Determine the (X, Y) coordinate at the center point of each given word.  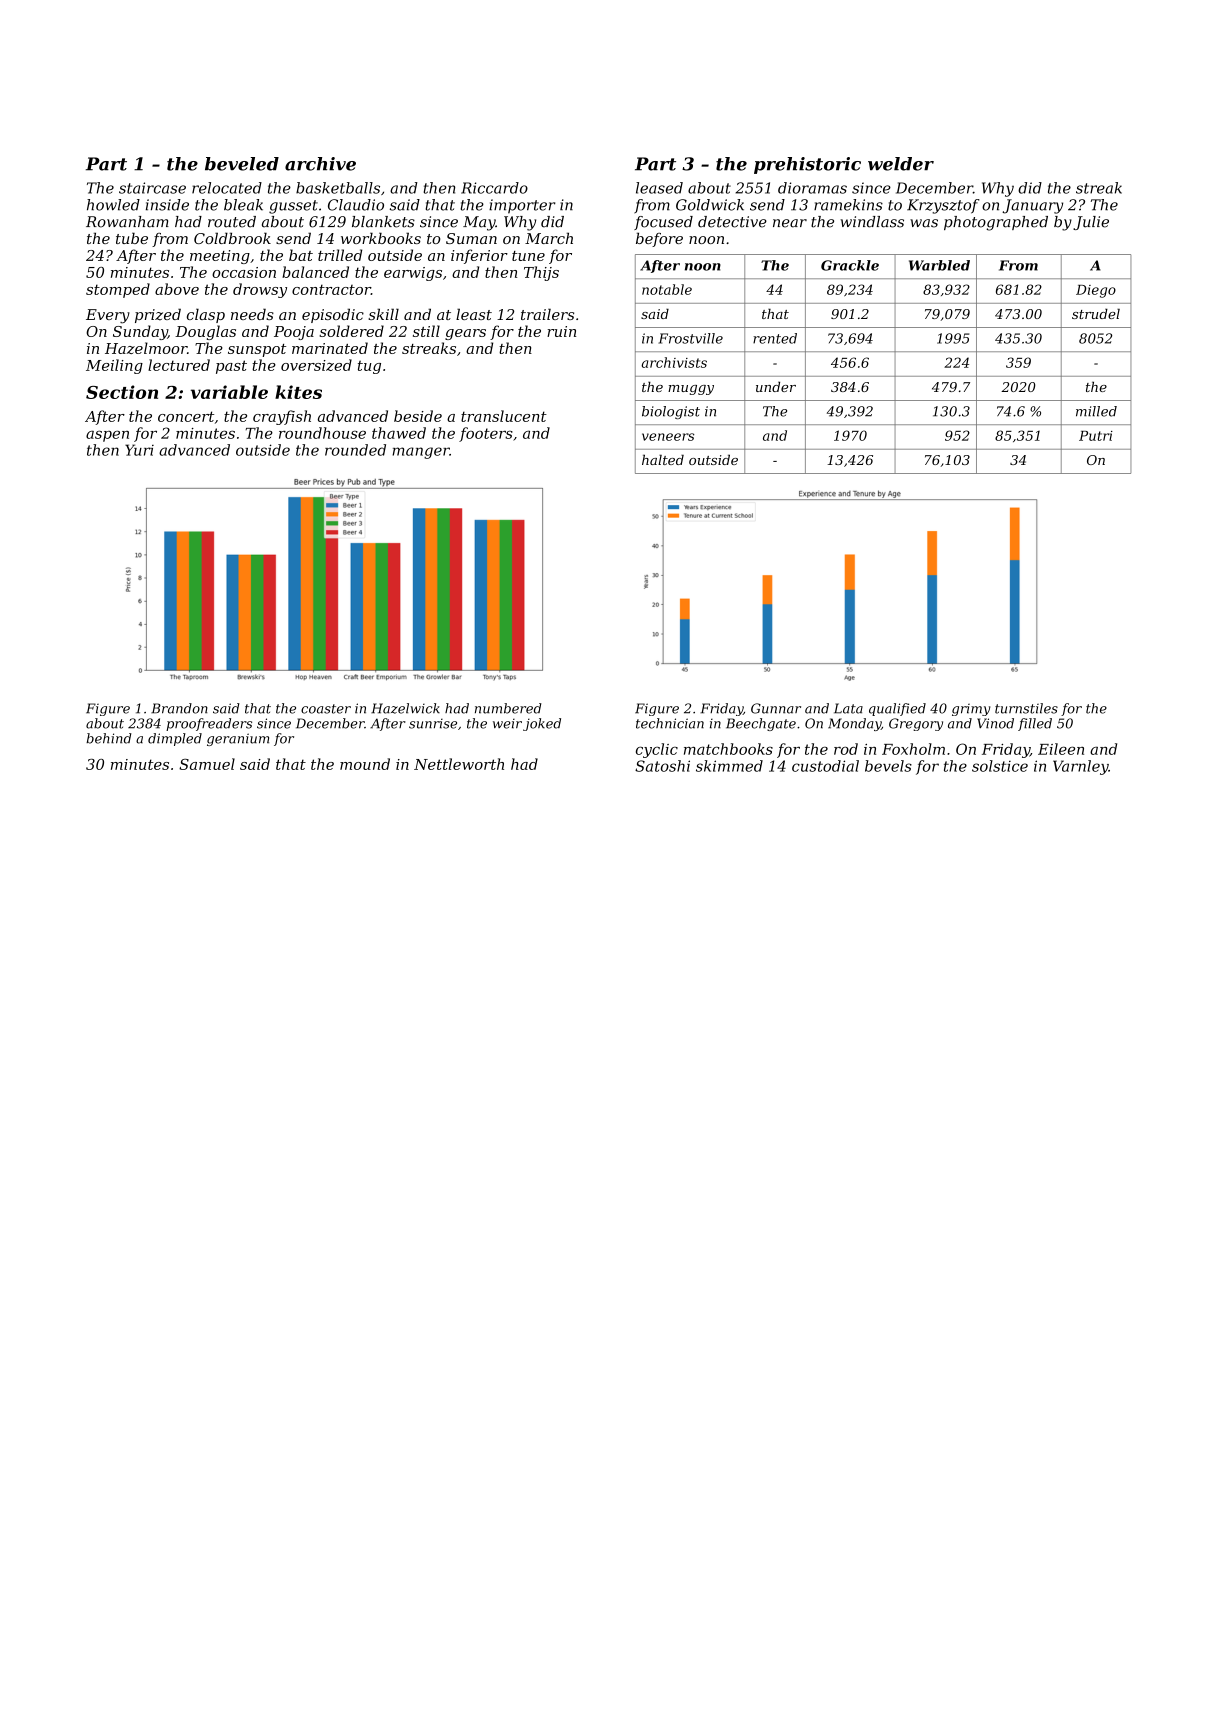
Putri (1096, 436)
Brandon (179, 708)
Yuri (139, 450)
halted (663, 459)
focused (663, 223)
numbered (508, 708)
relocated (227, 188)
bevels (888, 766)
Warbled (939, 265)
